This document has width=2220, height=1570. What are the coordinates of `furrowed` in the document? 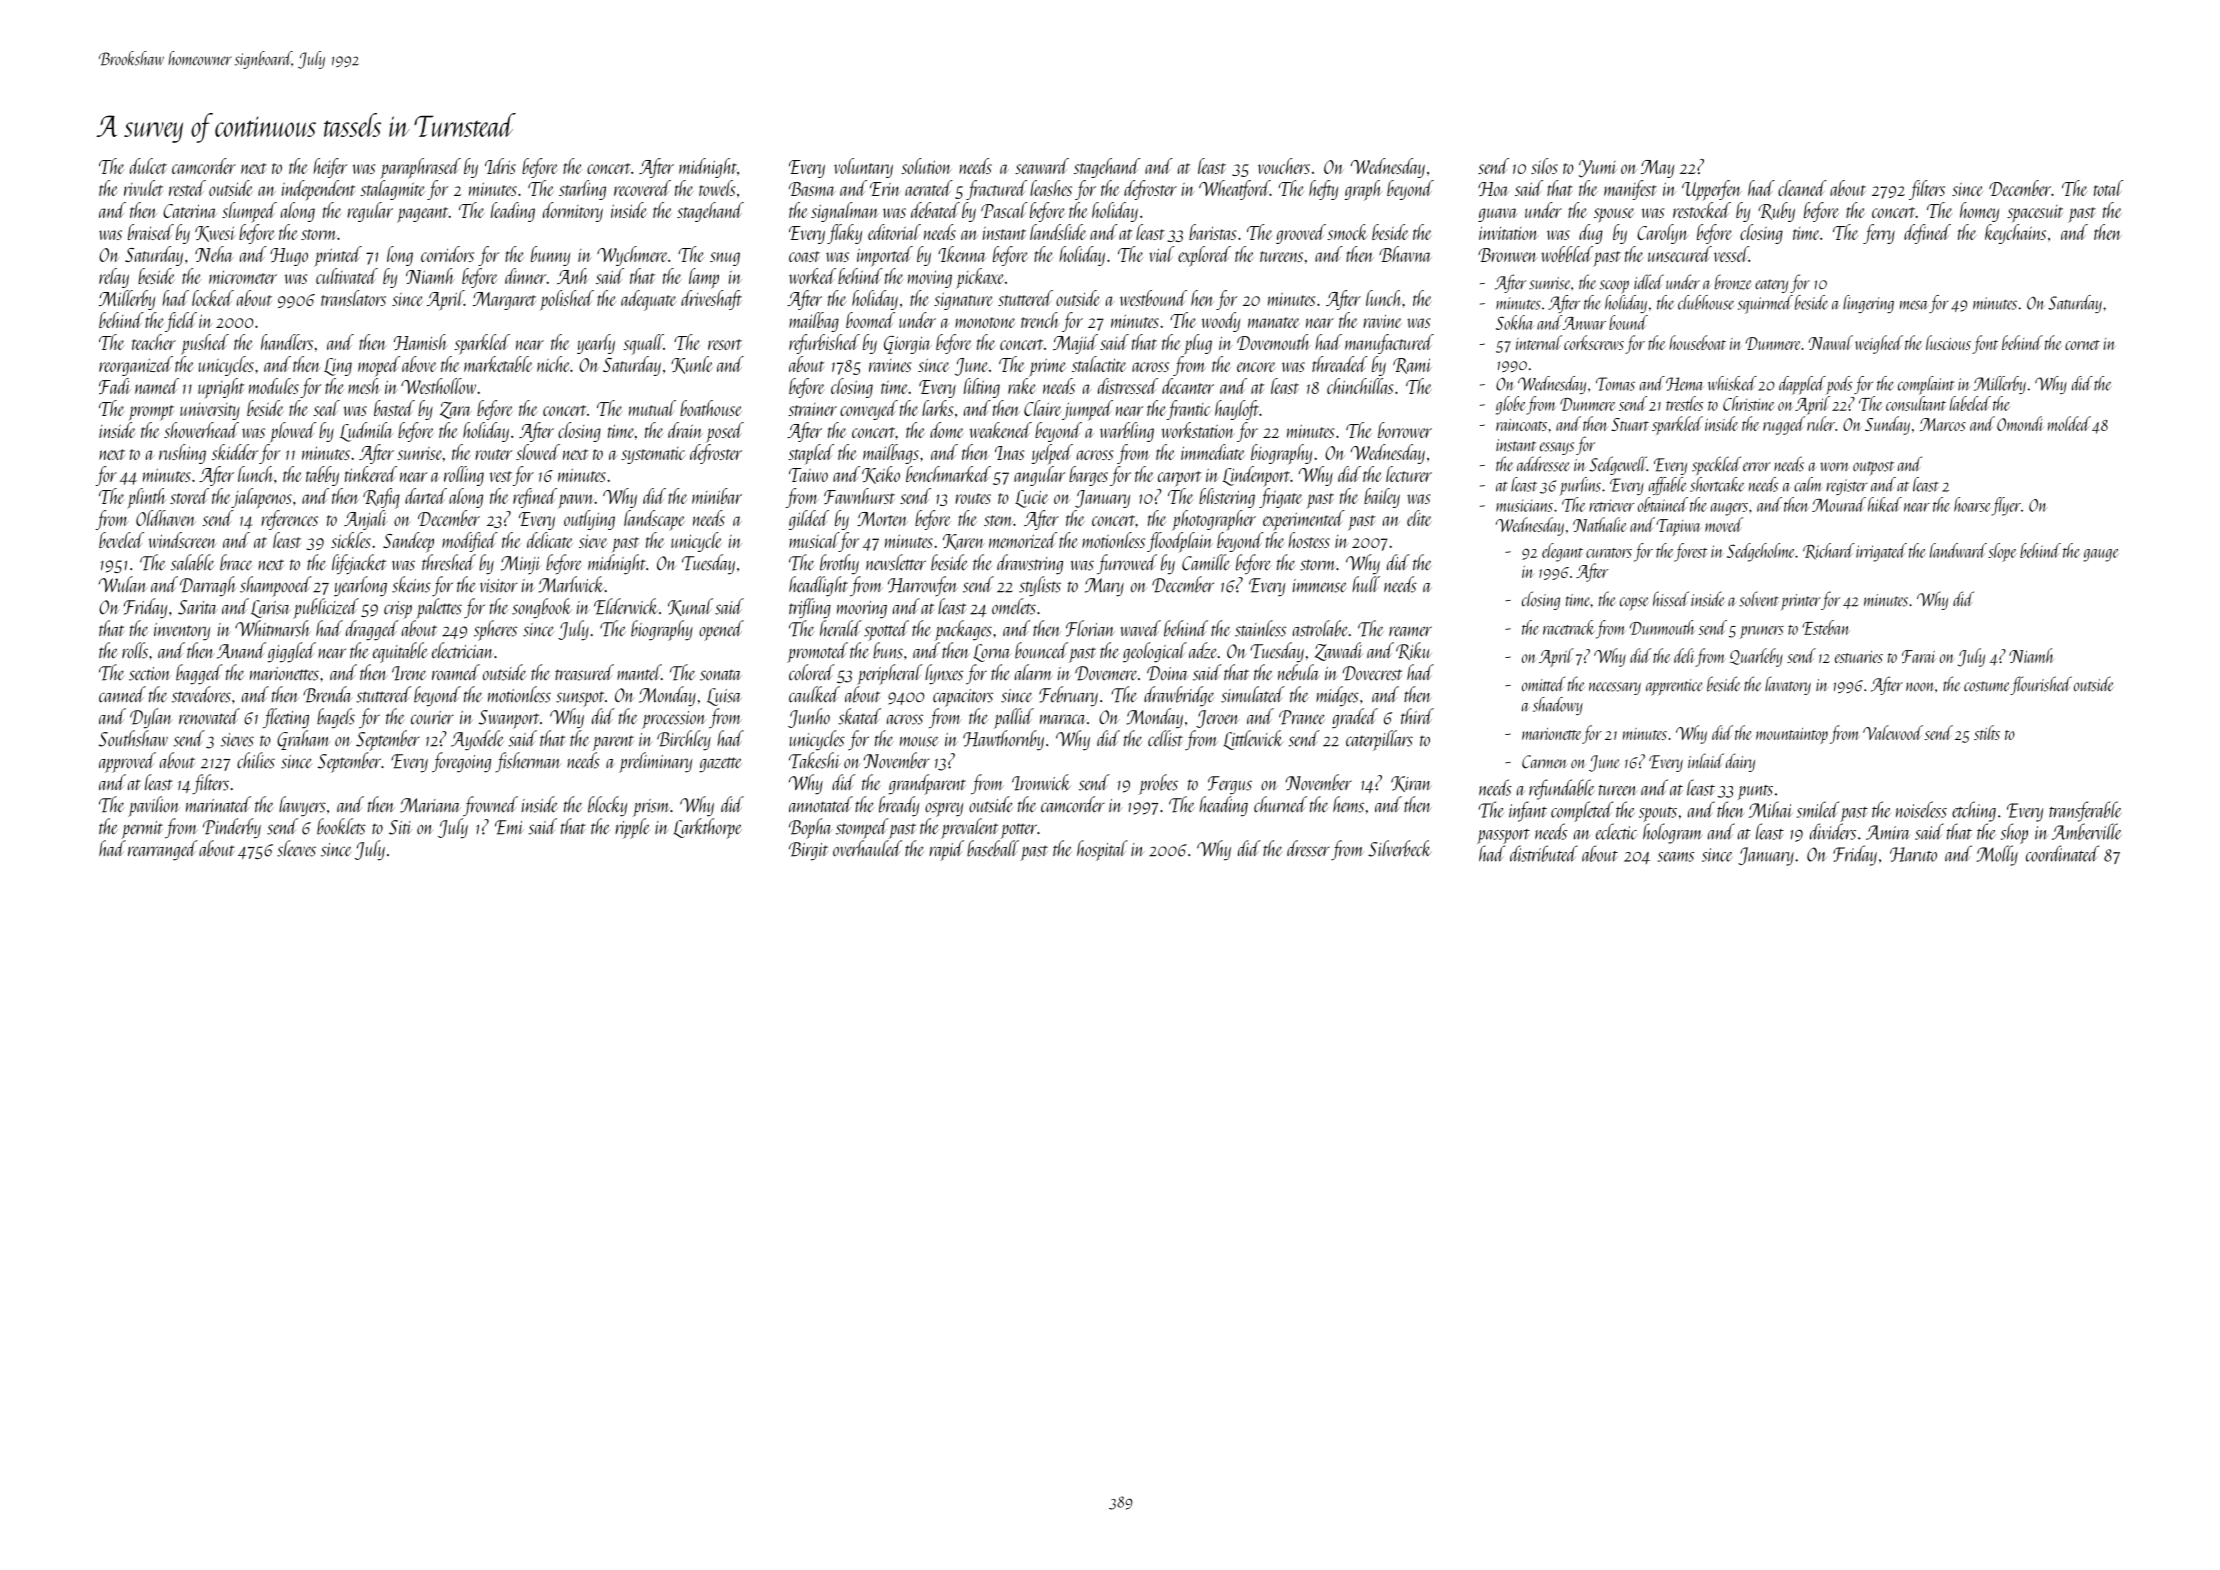 It's located at (1127, 564).
